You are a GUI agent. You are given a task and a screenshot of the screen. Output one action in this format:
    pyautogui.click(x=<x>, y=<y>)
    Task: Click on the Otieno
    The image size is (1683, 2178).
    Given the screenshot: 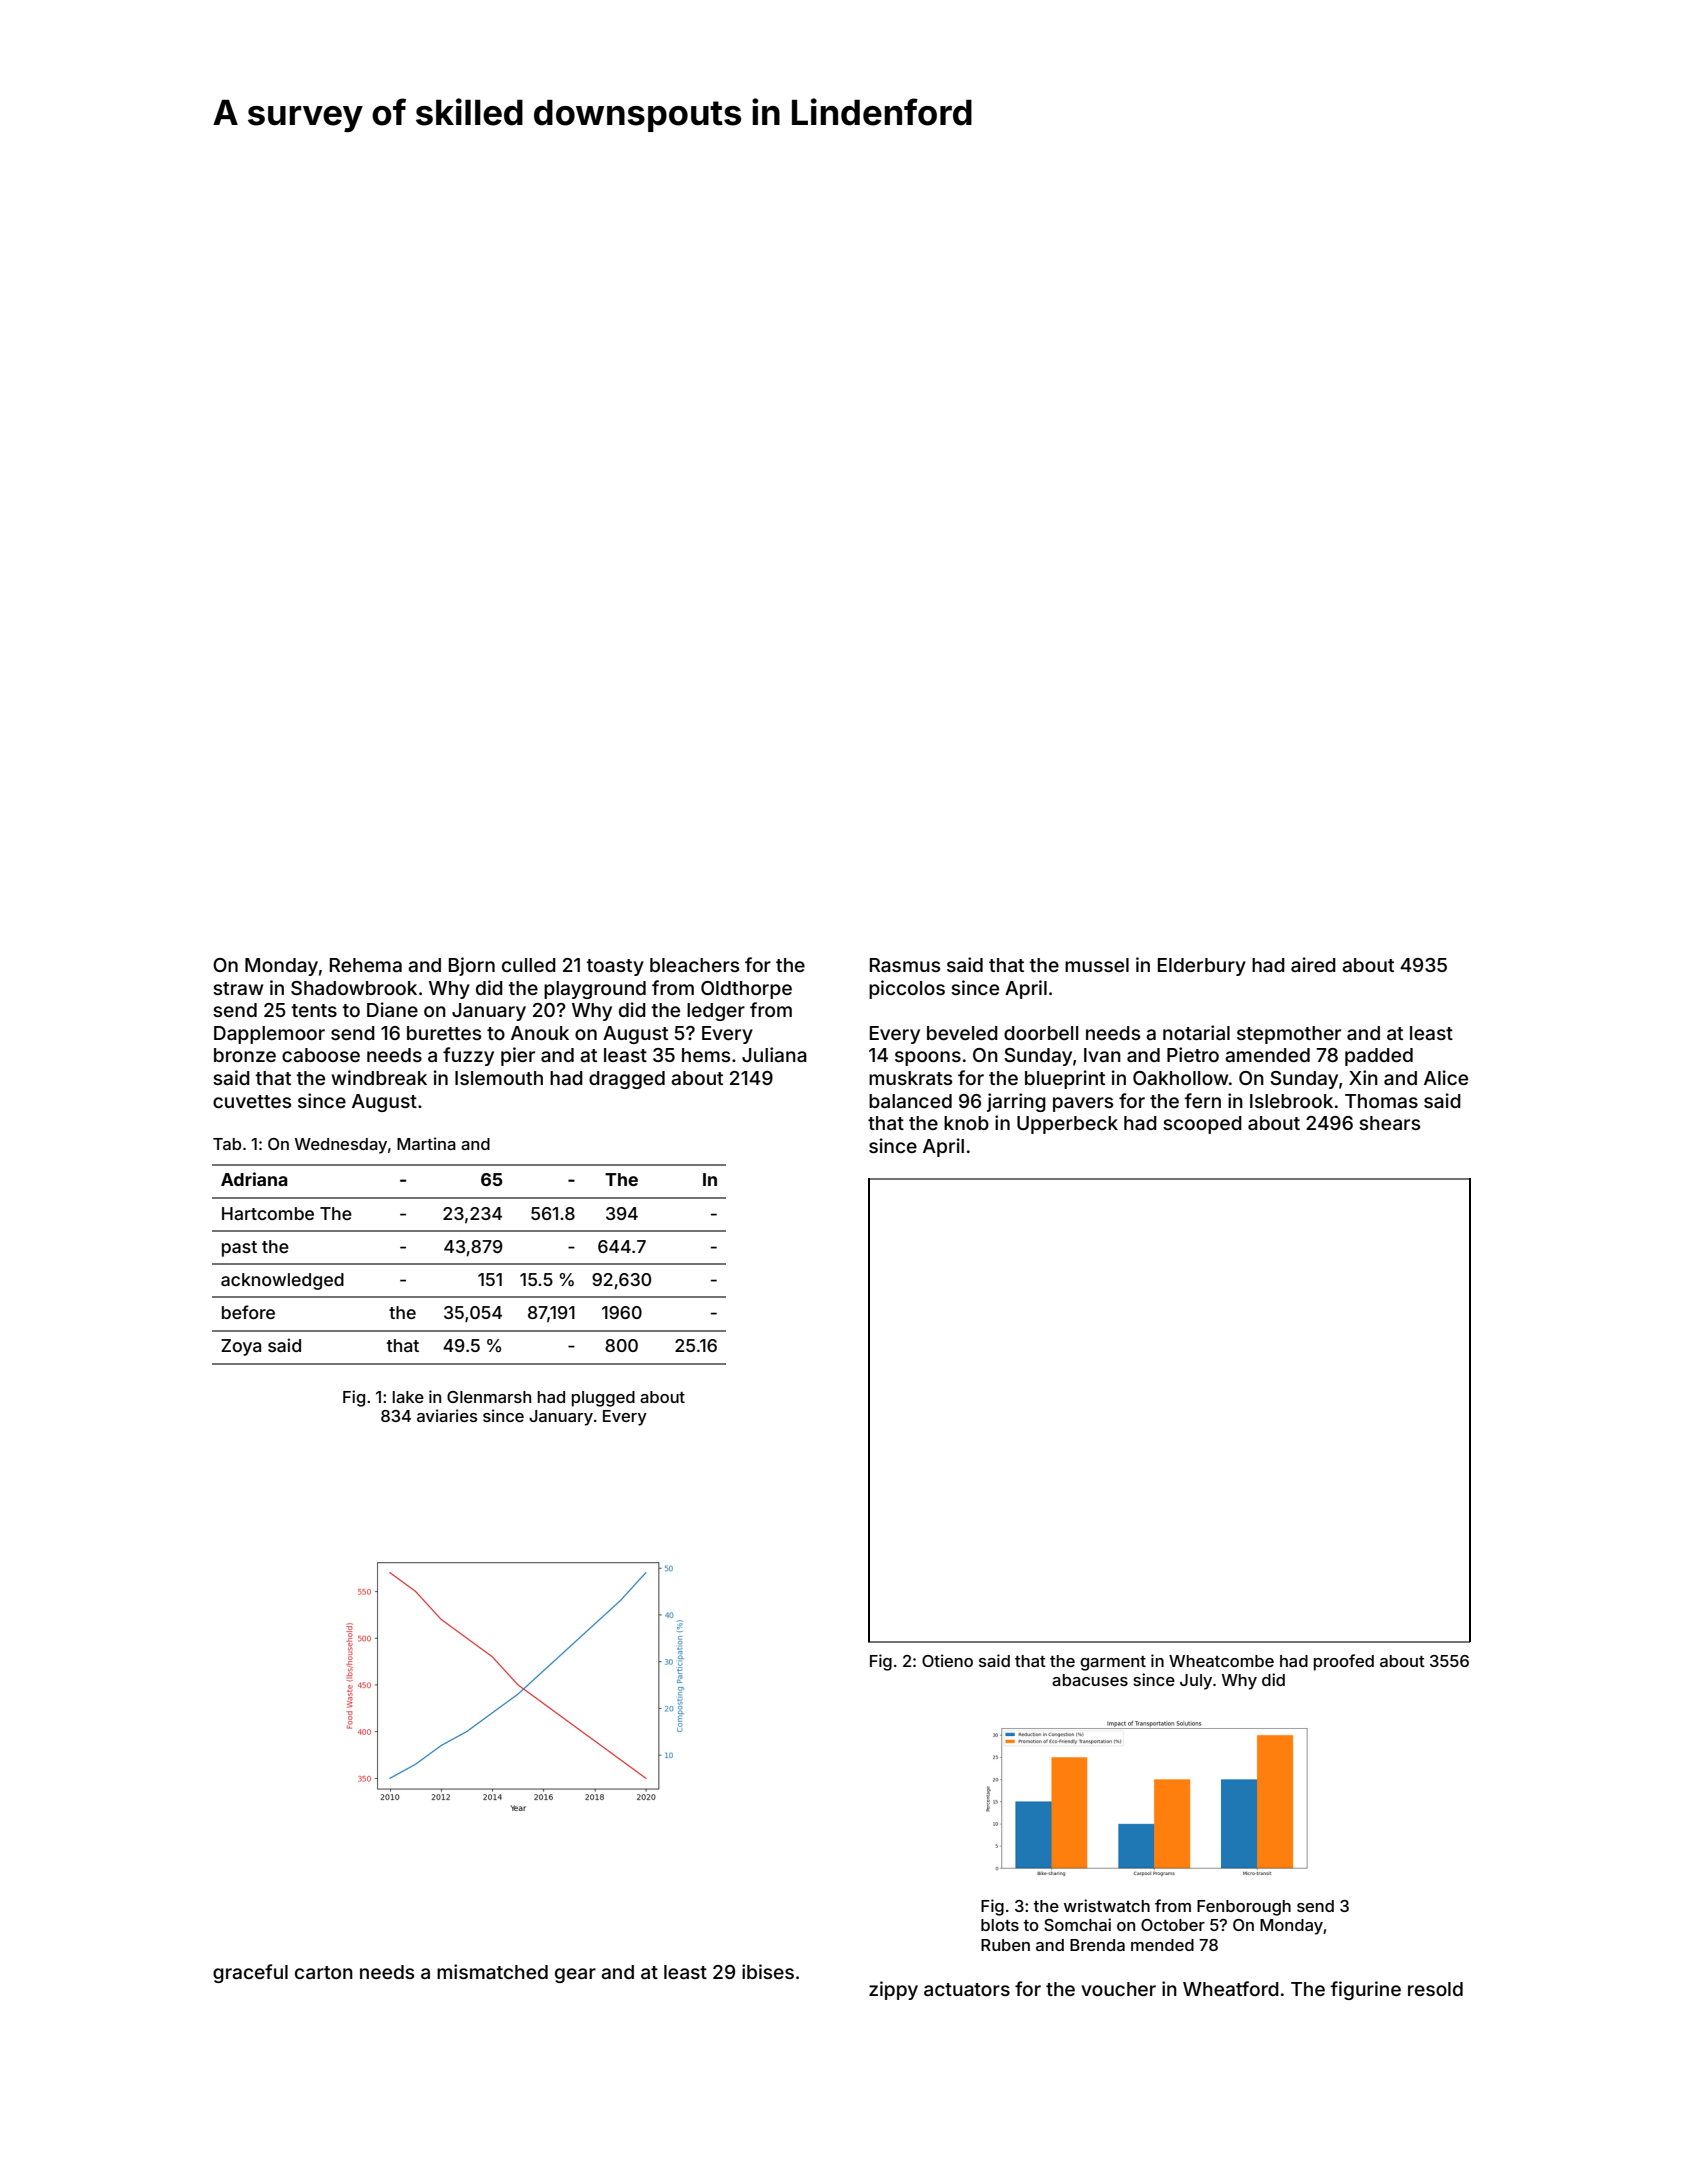 What is the action you would take?
    pyautogui.click(x=947, y=1660)
